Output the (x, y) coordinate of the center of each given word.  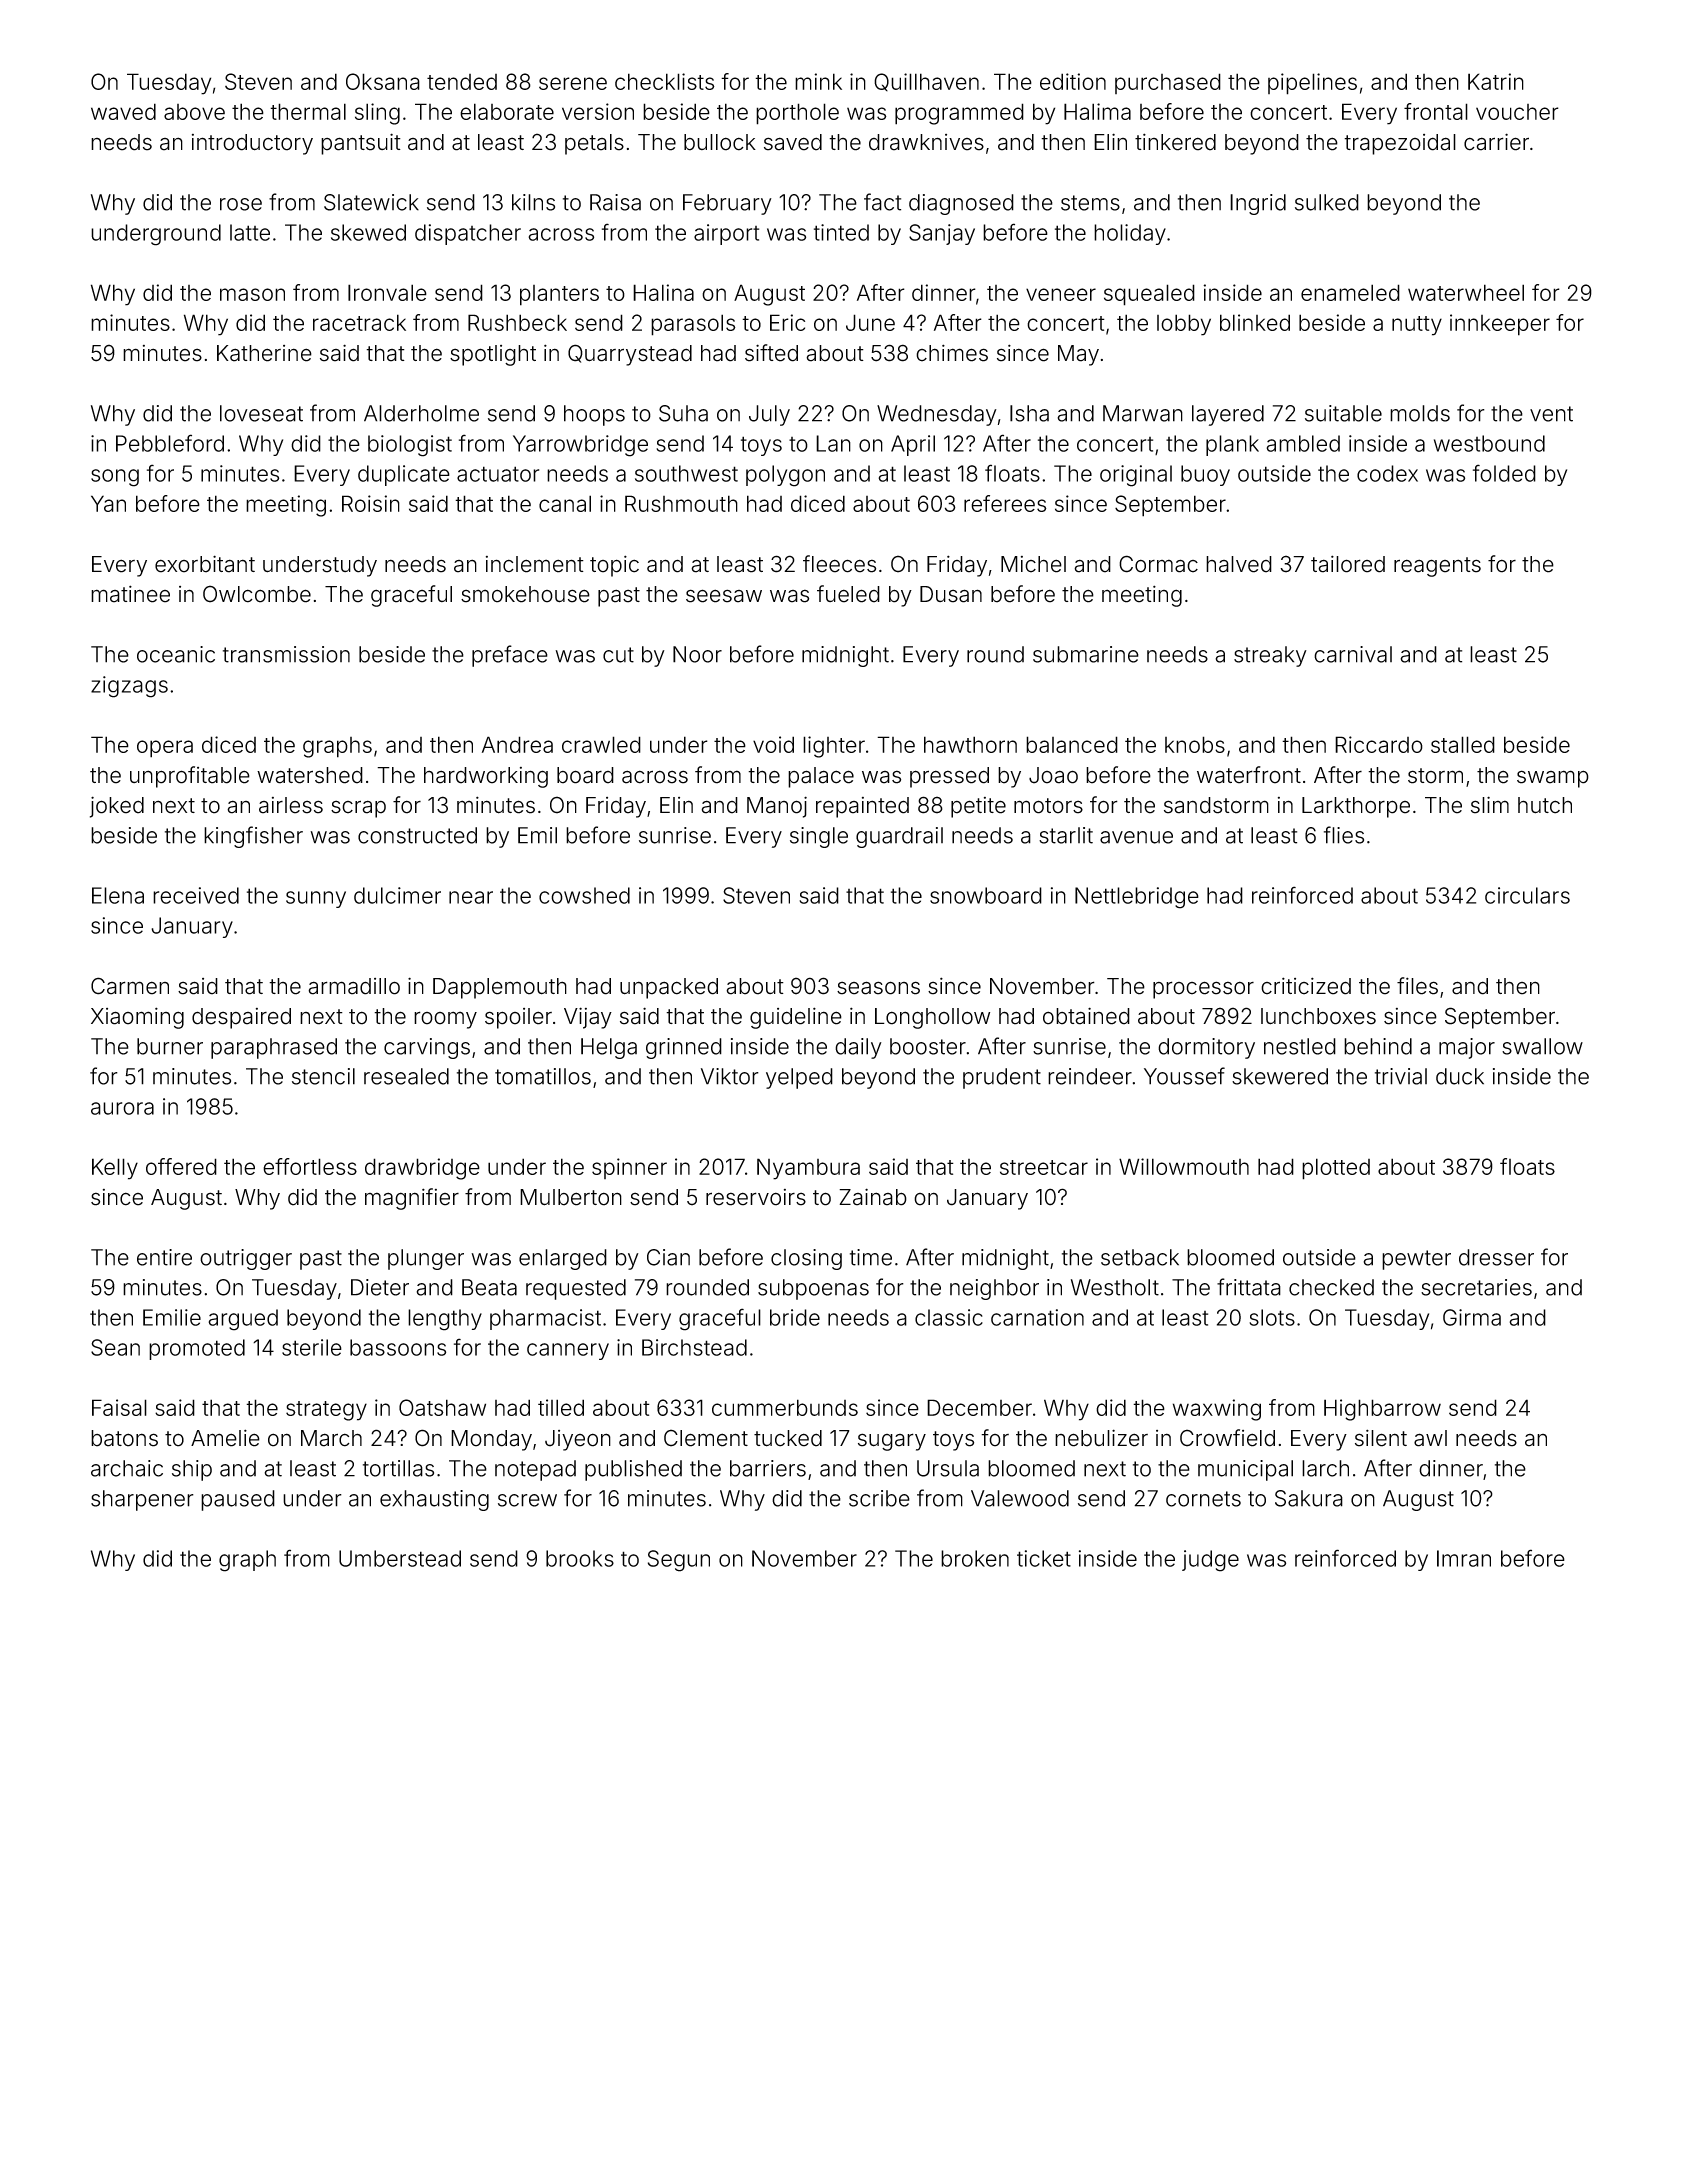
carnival (1353, 654)
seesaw (724, 596)
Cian (668, 1257)
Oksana (383, 81)
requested (576, 1289)
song (115, 478)
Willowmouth (1184, 1166)
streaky (1270, 656)
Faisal (119, 1407)
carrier (1496, 142)
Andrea (517, 744)
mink (818, 81)
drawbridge (422, 1169)
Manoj (777, 807)
